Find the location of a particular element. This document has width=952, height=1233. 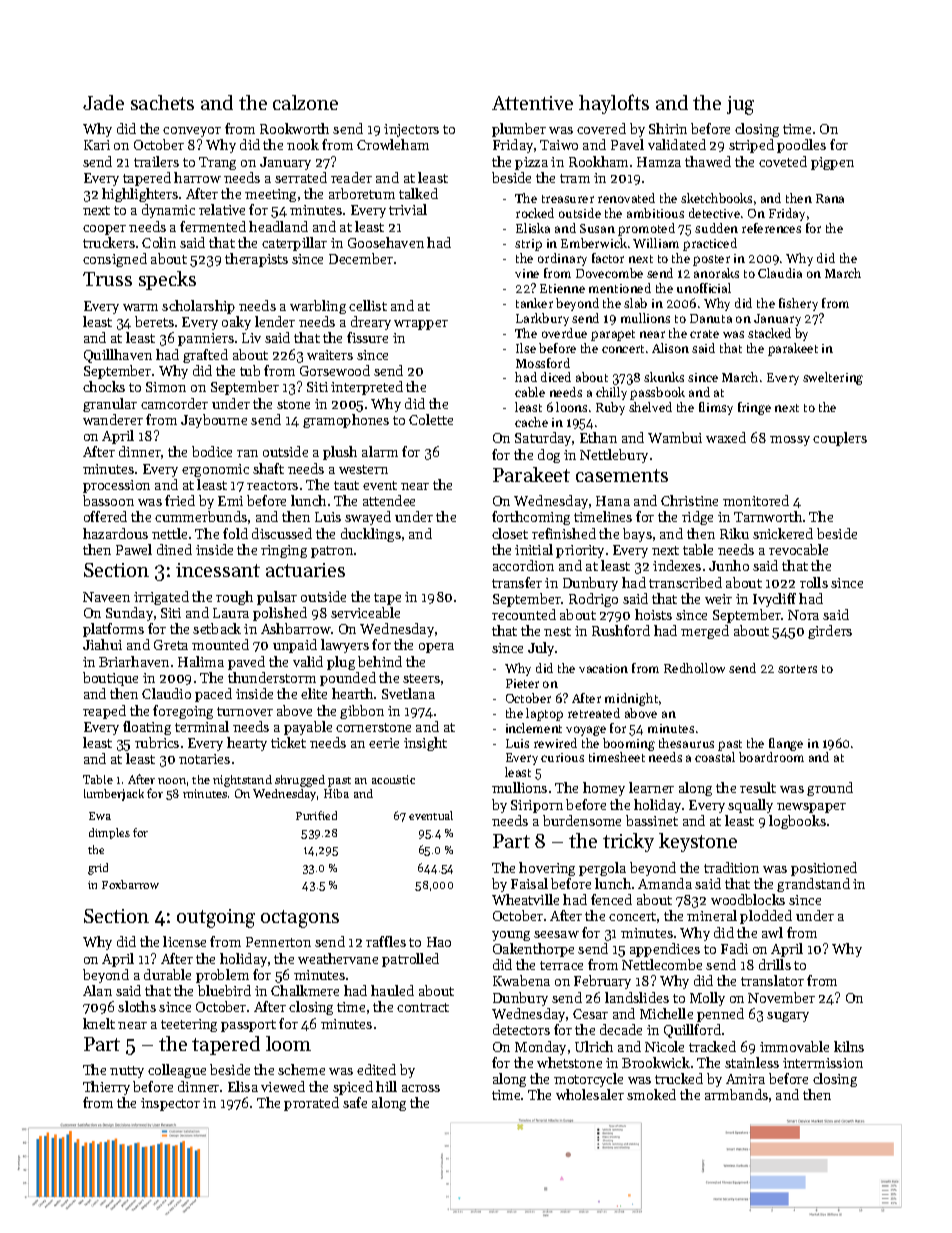

injectors is located at coordinates (411, 130).
